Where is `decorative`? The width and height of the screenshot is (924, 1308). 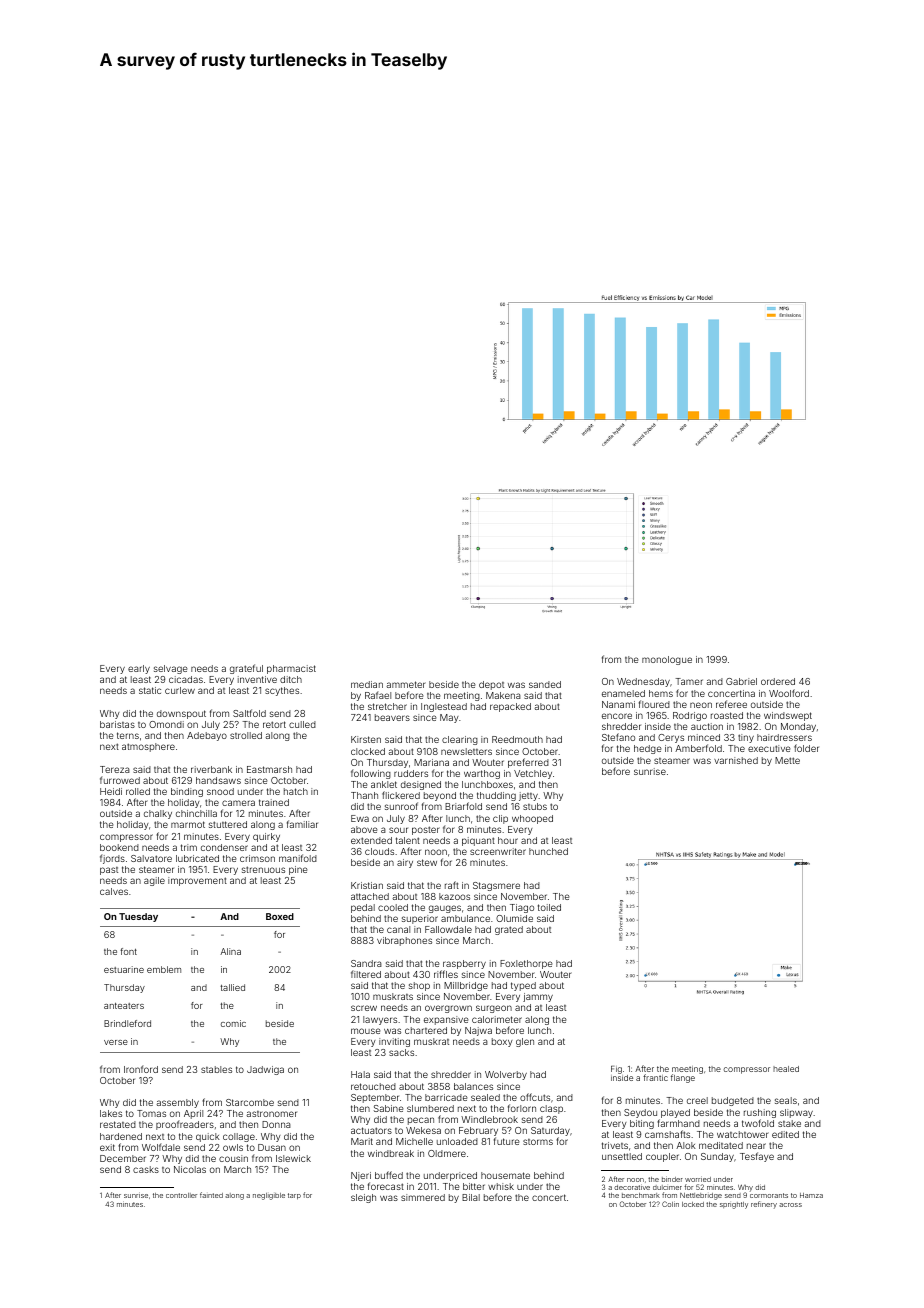 decorative is located at coordinates (632, 1187).
